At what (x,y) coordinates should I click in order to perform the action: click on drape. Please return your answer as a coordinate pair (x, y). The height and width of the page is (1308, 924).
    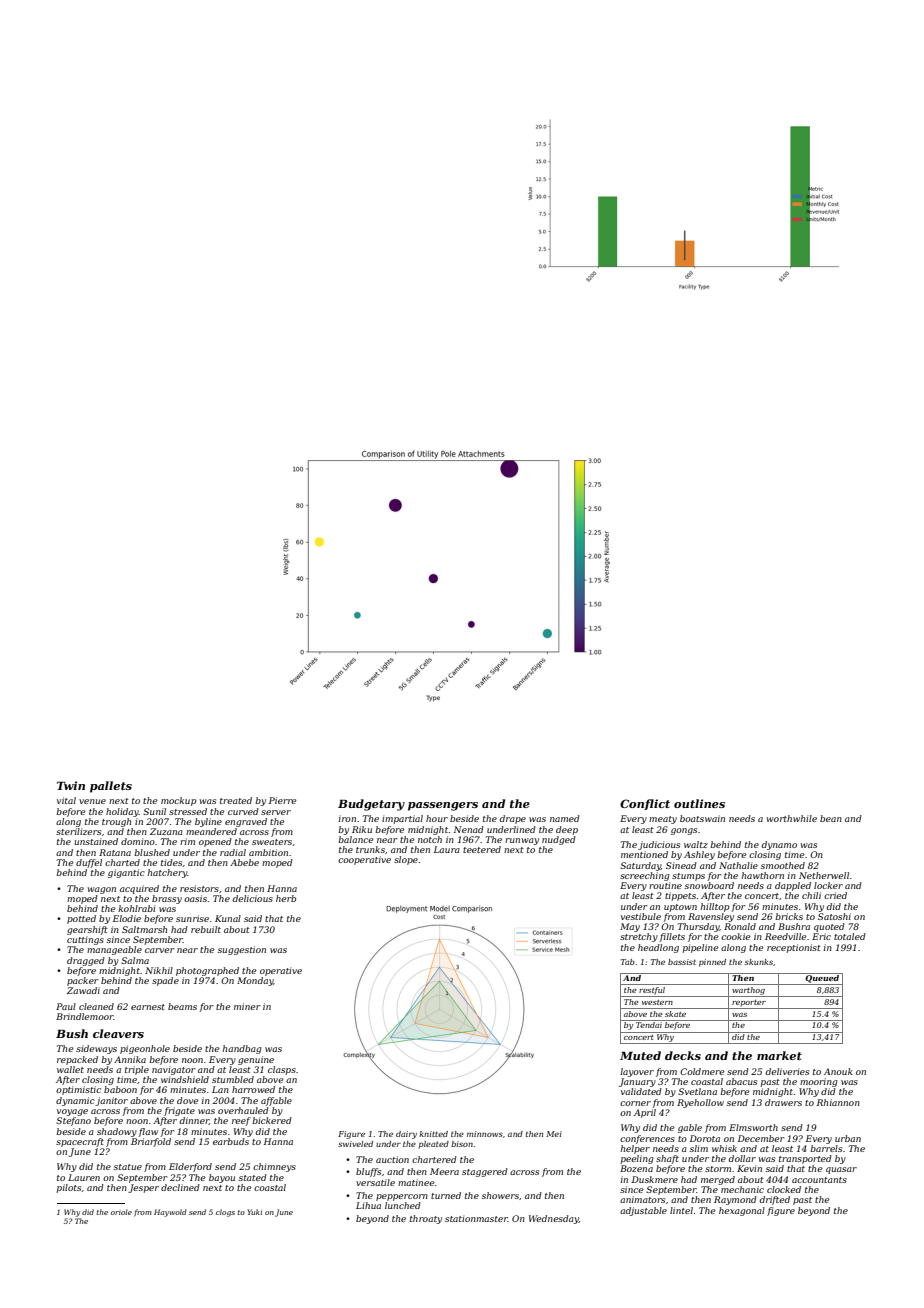
    Looking at the image, I should click on (513, 819).
